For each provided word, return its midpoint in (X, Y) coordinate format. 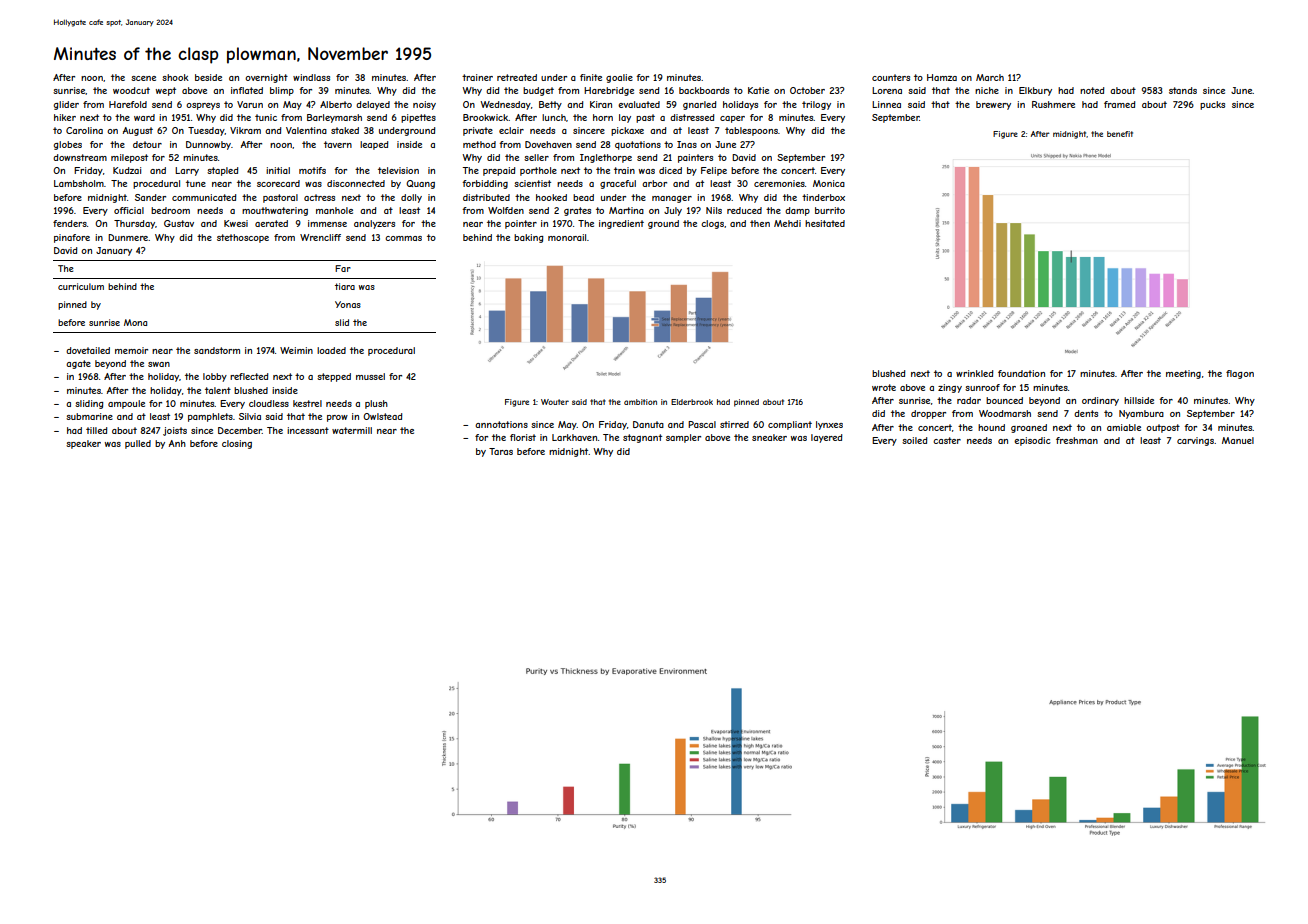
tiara (345, 286)
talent (218, 390)
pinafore (72, 238)
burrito (830, 210)
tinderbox (823, 197)
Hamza (942, 77)
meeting (1183, 374)
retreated (517, 77)
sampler (683, 438)
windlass (311, 77)
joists (175, 431)
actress (319, 197)
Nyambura (1141, 414)
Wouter (555, 402)
